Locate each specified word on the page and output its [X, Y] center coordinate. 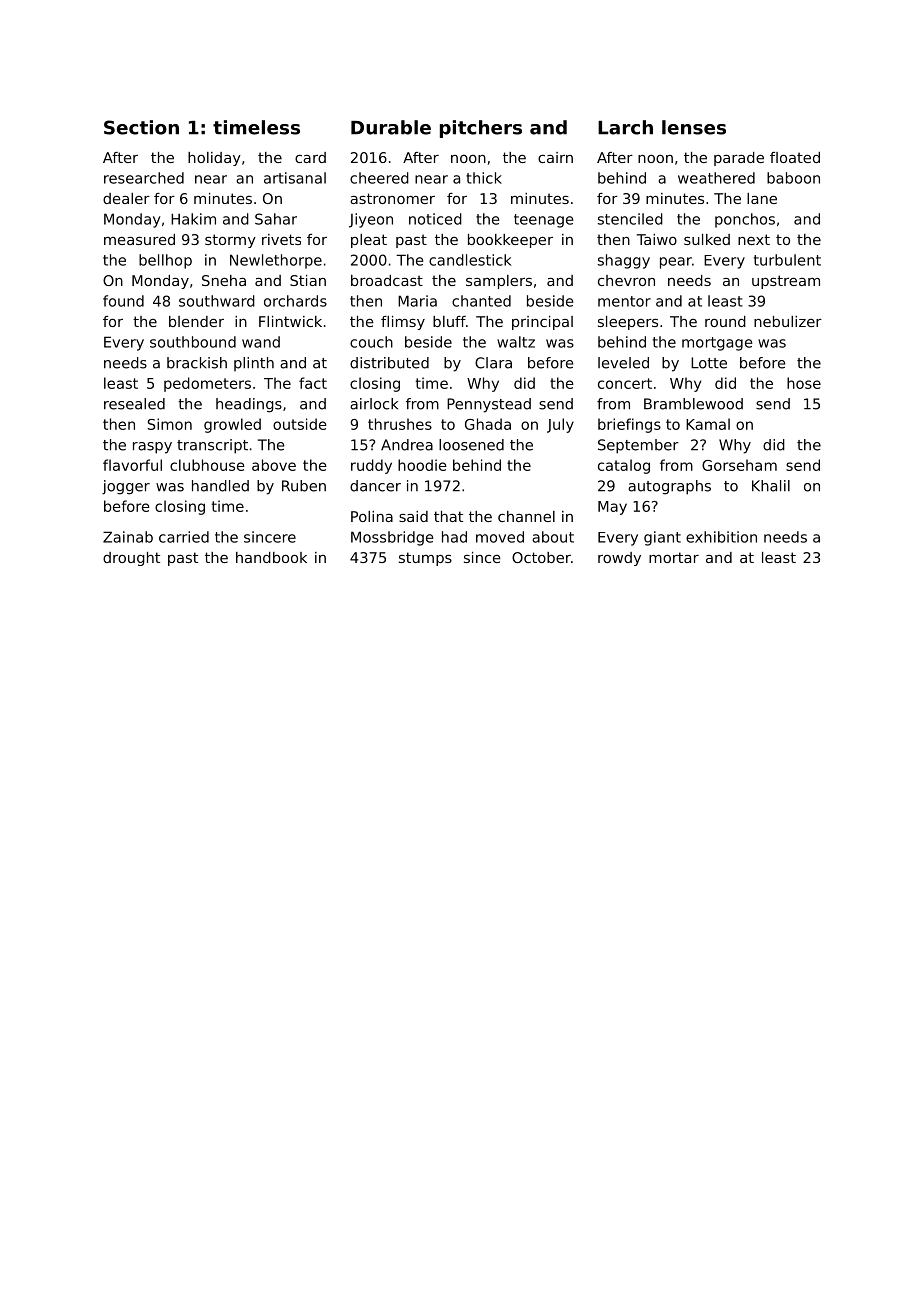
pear [676, 263]
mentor [624, 301]
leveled [623, 363]
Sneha [224, 280]
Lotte [709, 363]
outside [300, 424]
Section [141, 127]
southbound [193, 342]
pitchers [481, 129]
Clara [493, 363]
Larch [625, 127]
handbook [271, 557]
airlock [374, 404]
